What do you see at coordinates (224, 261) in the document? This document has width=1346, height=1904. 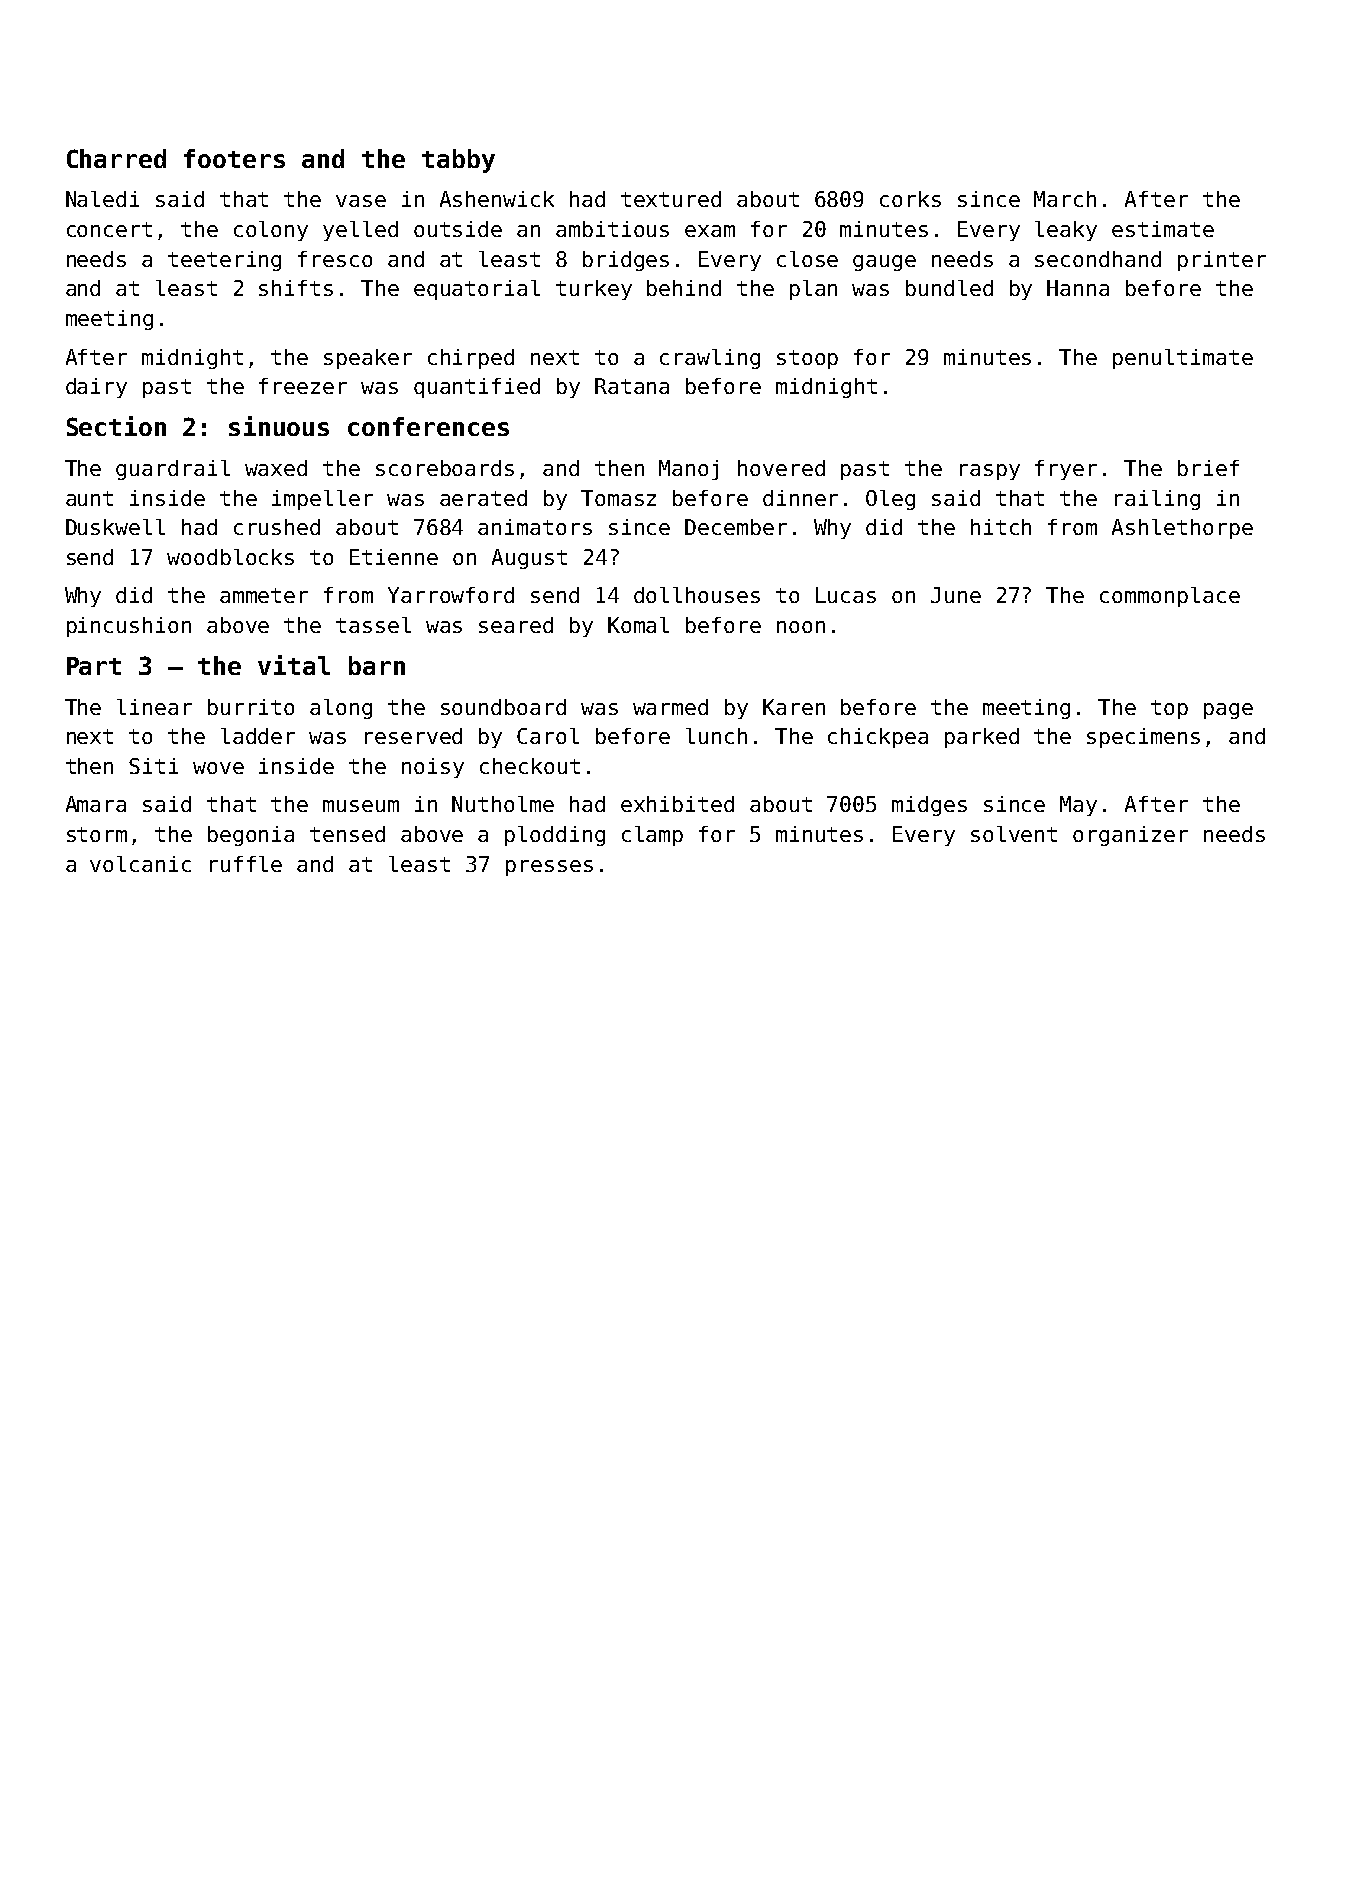 I see `teetering` at bounding box center [224, 261].
